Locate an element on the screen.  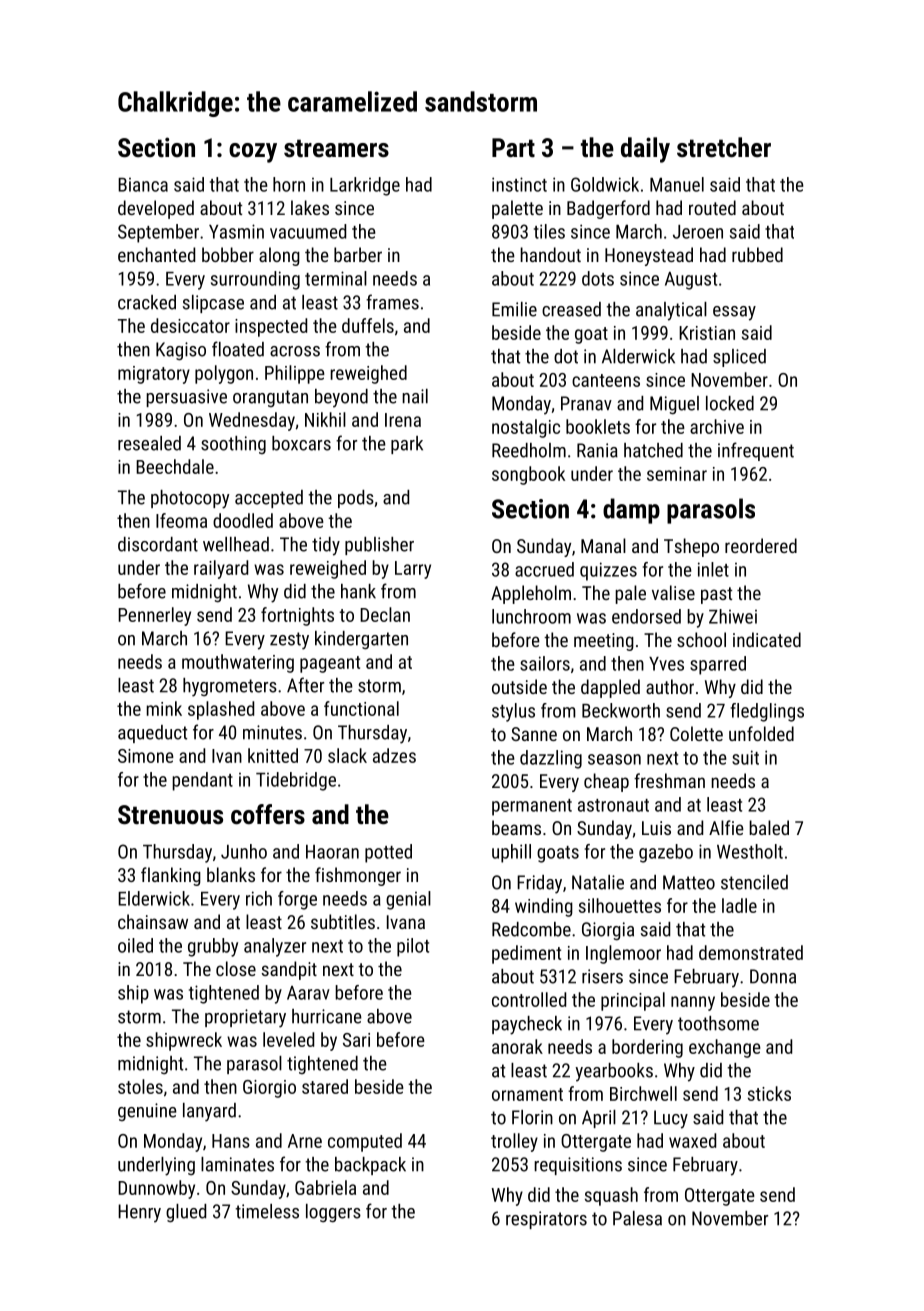
computed is located at coordinates (365, 1142).
